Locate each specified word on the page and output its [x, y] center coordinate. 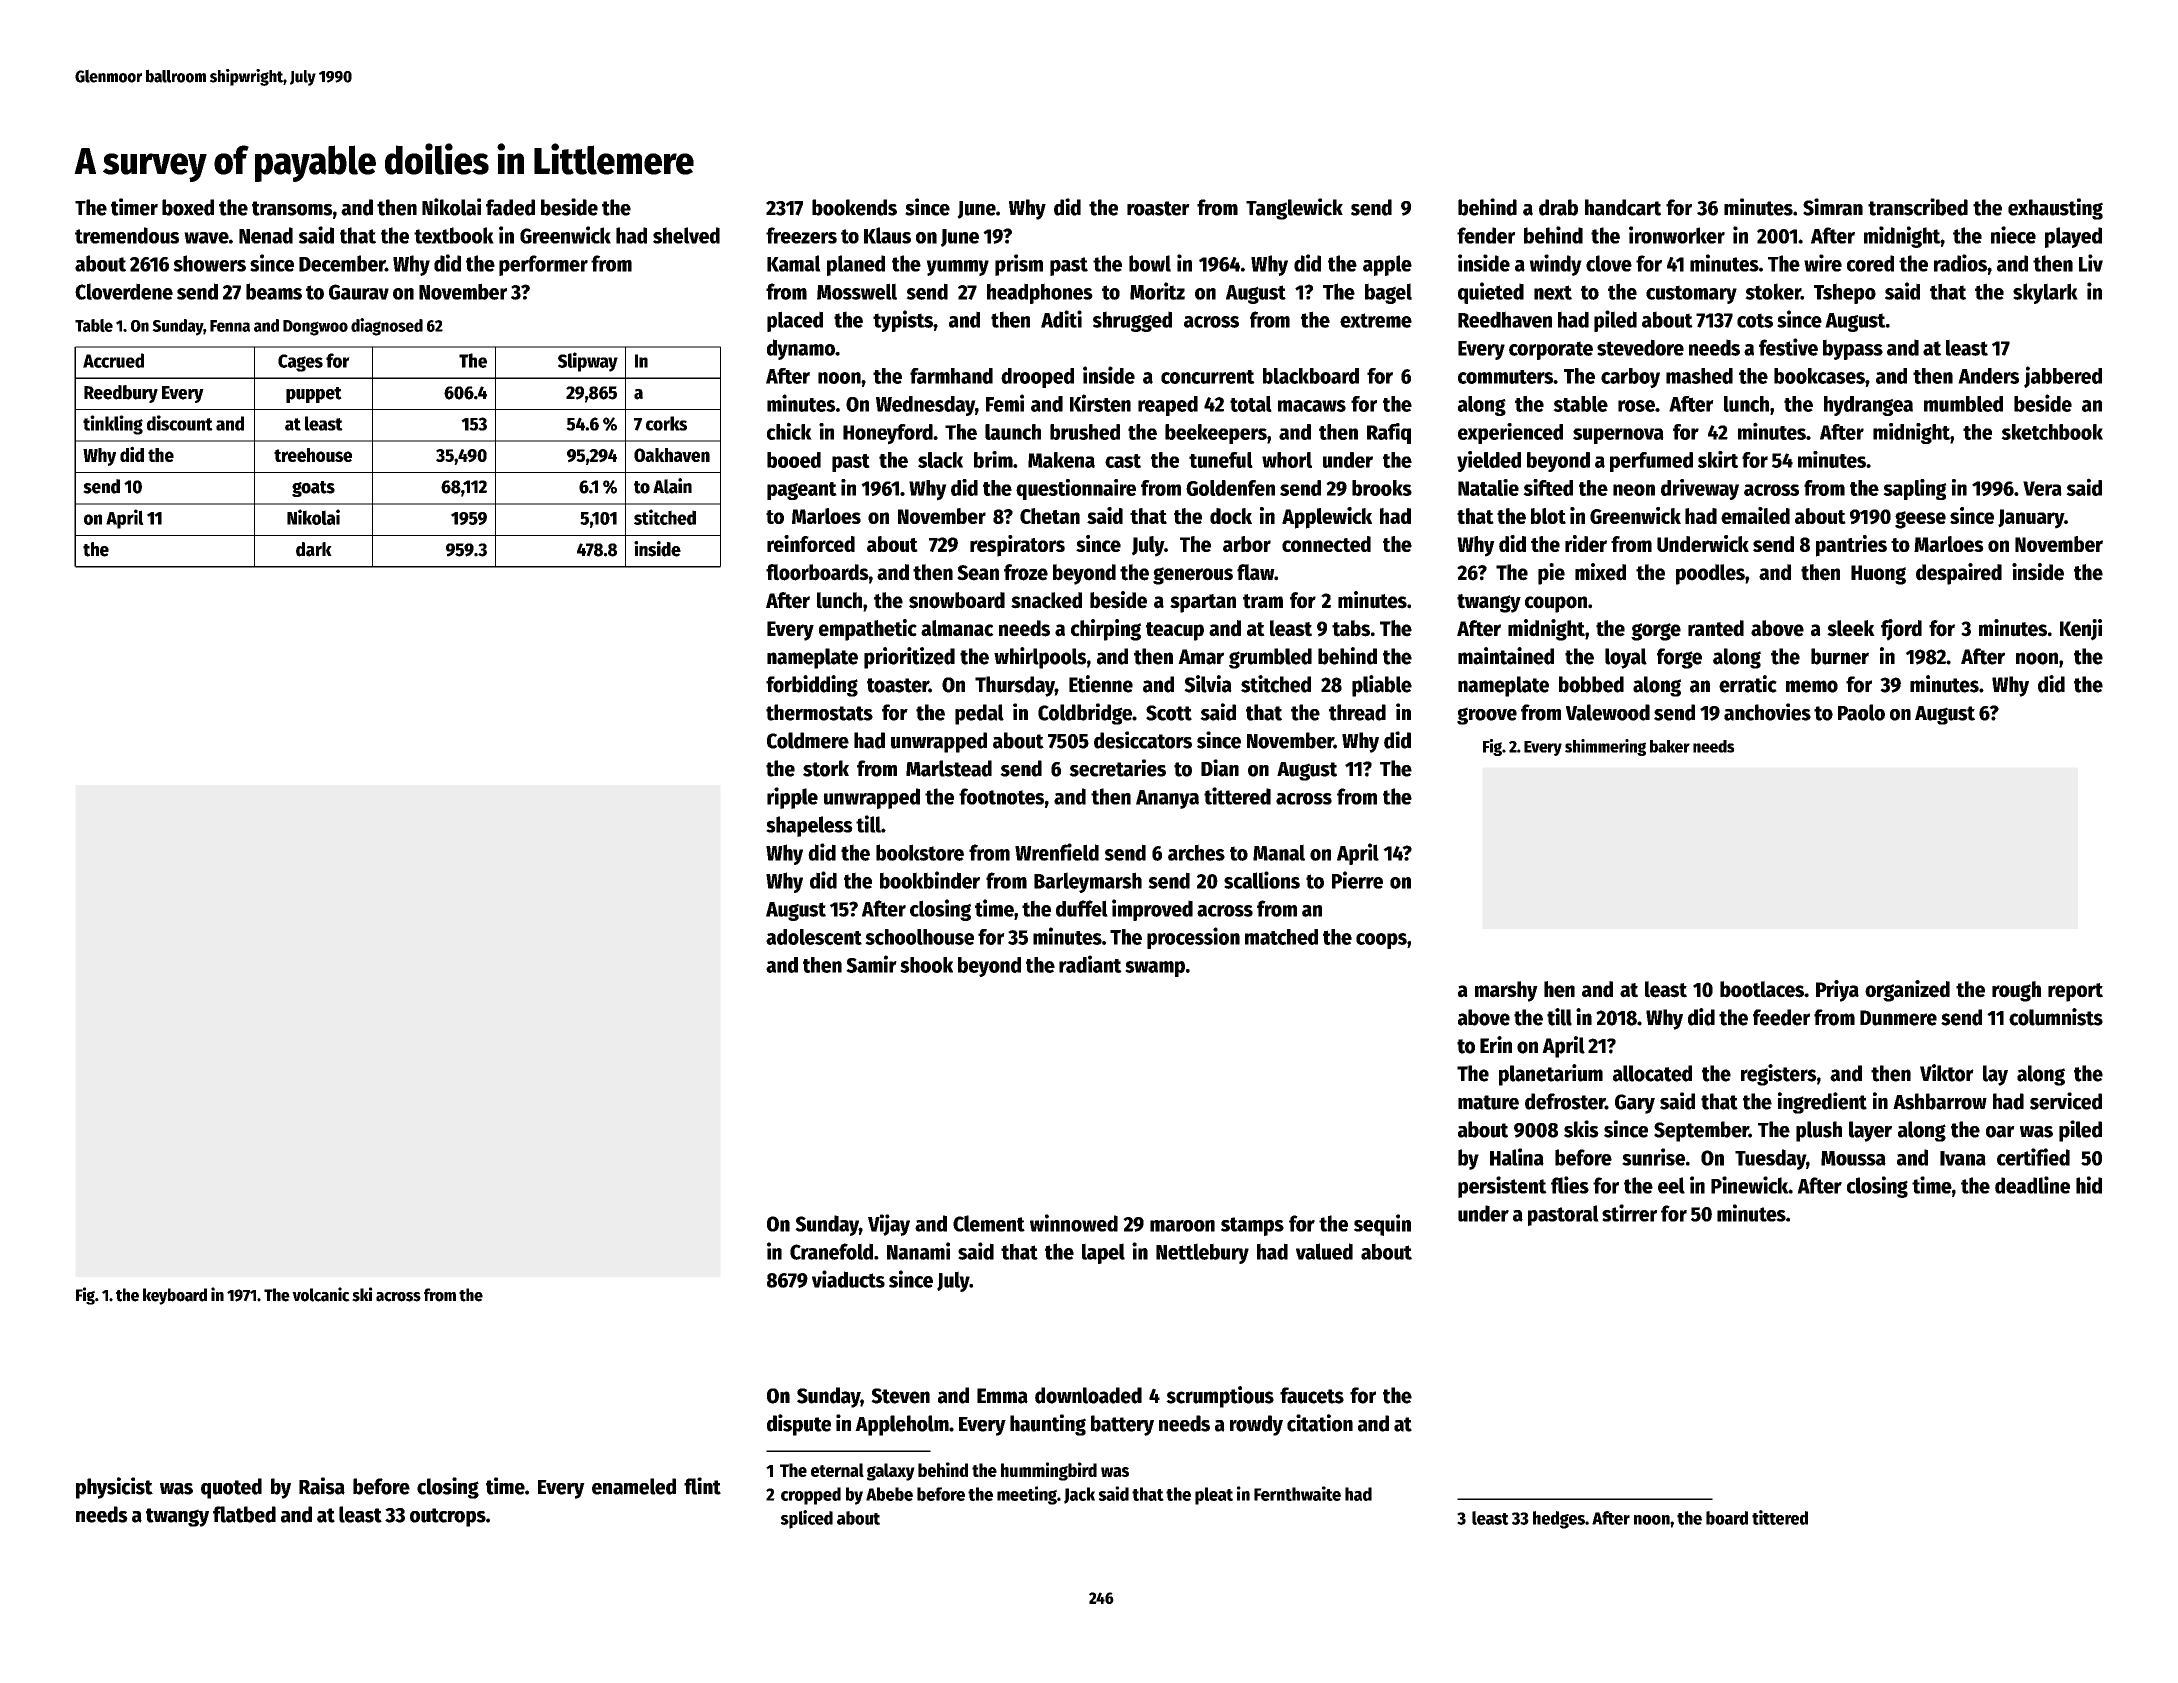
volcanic [321, 1294]
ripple [792, 798]
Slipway [588, 362]
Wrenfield [1057, 852]
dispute [799, 1425]
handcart [1623, 207]
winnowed [1074, 1223]
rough [2016, 991]
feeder [1781, 1017]
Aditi [1061, 319]
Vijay [889, 1225]
